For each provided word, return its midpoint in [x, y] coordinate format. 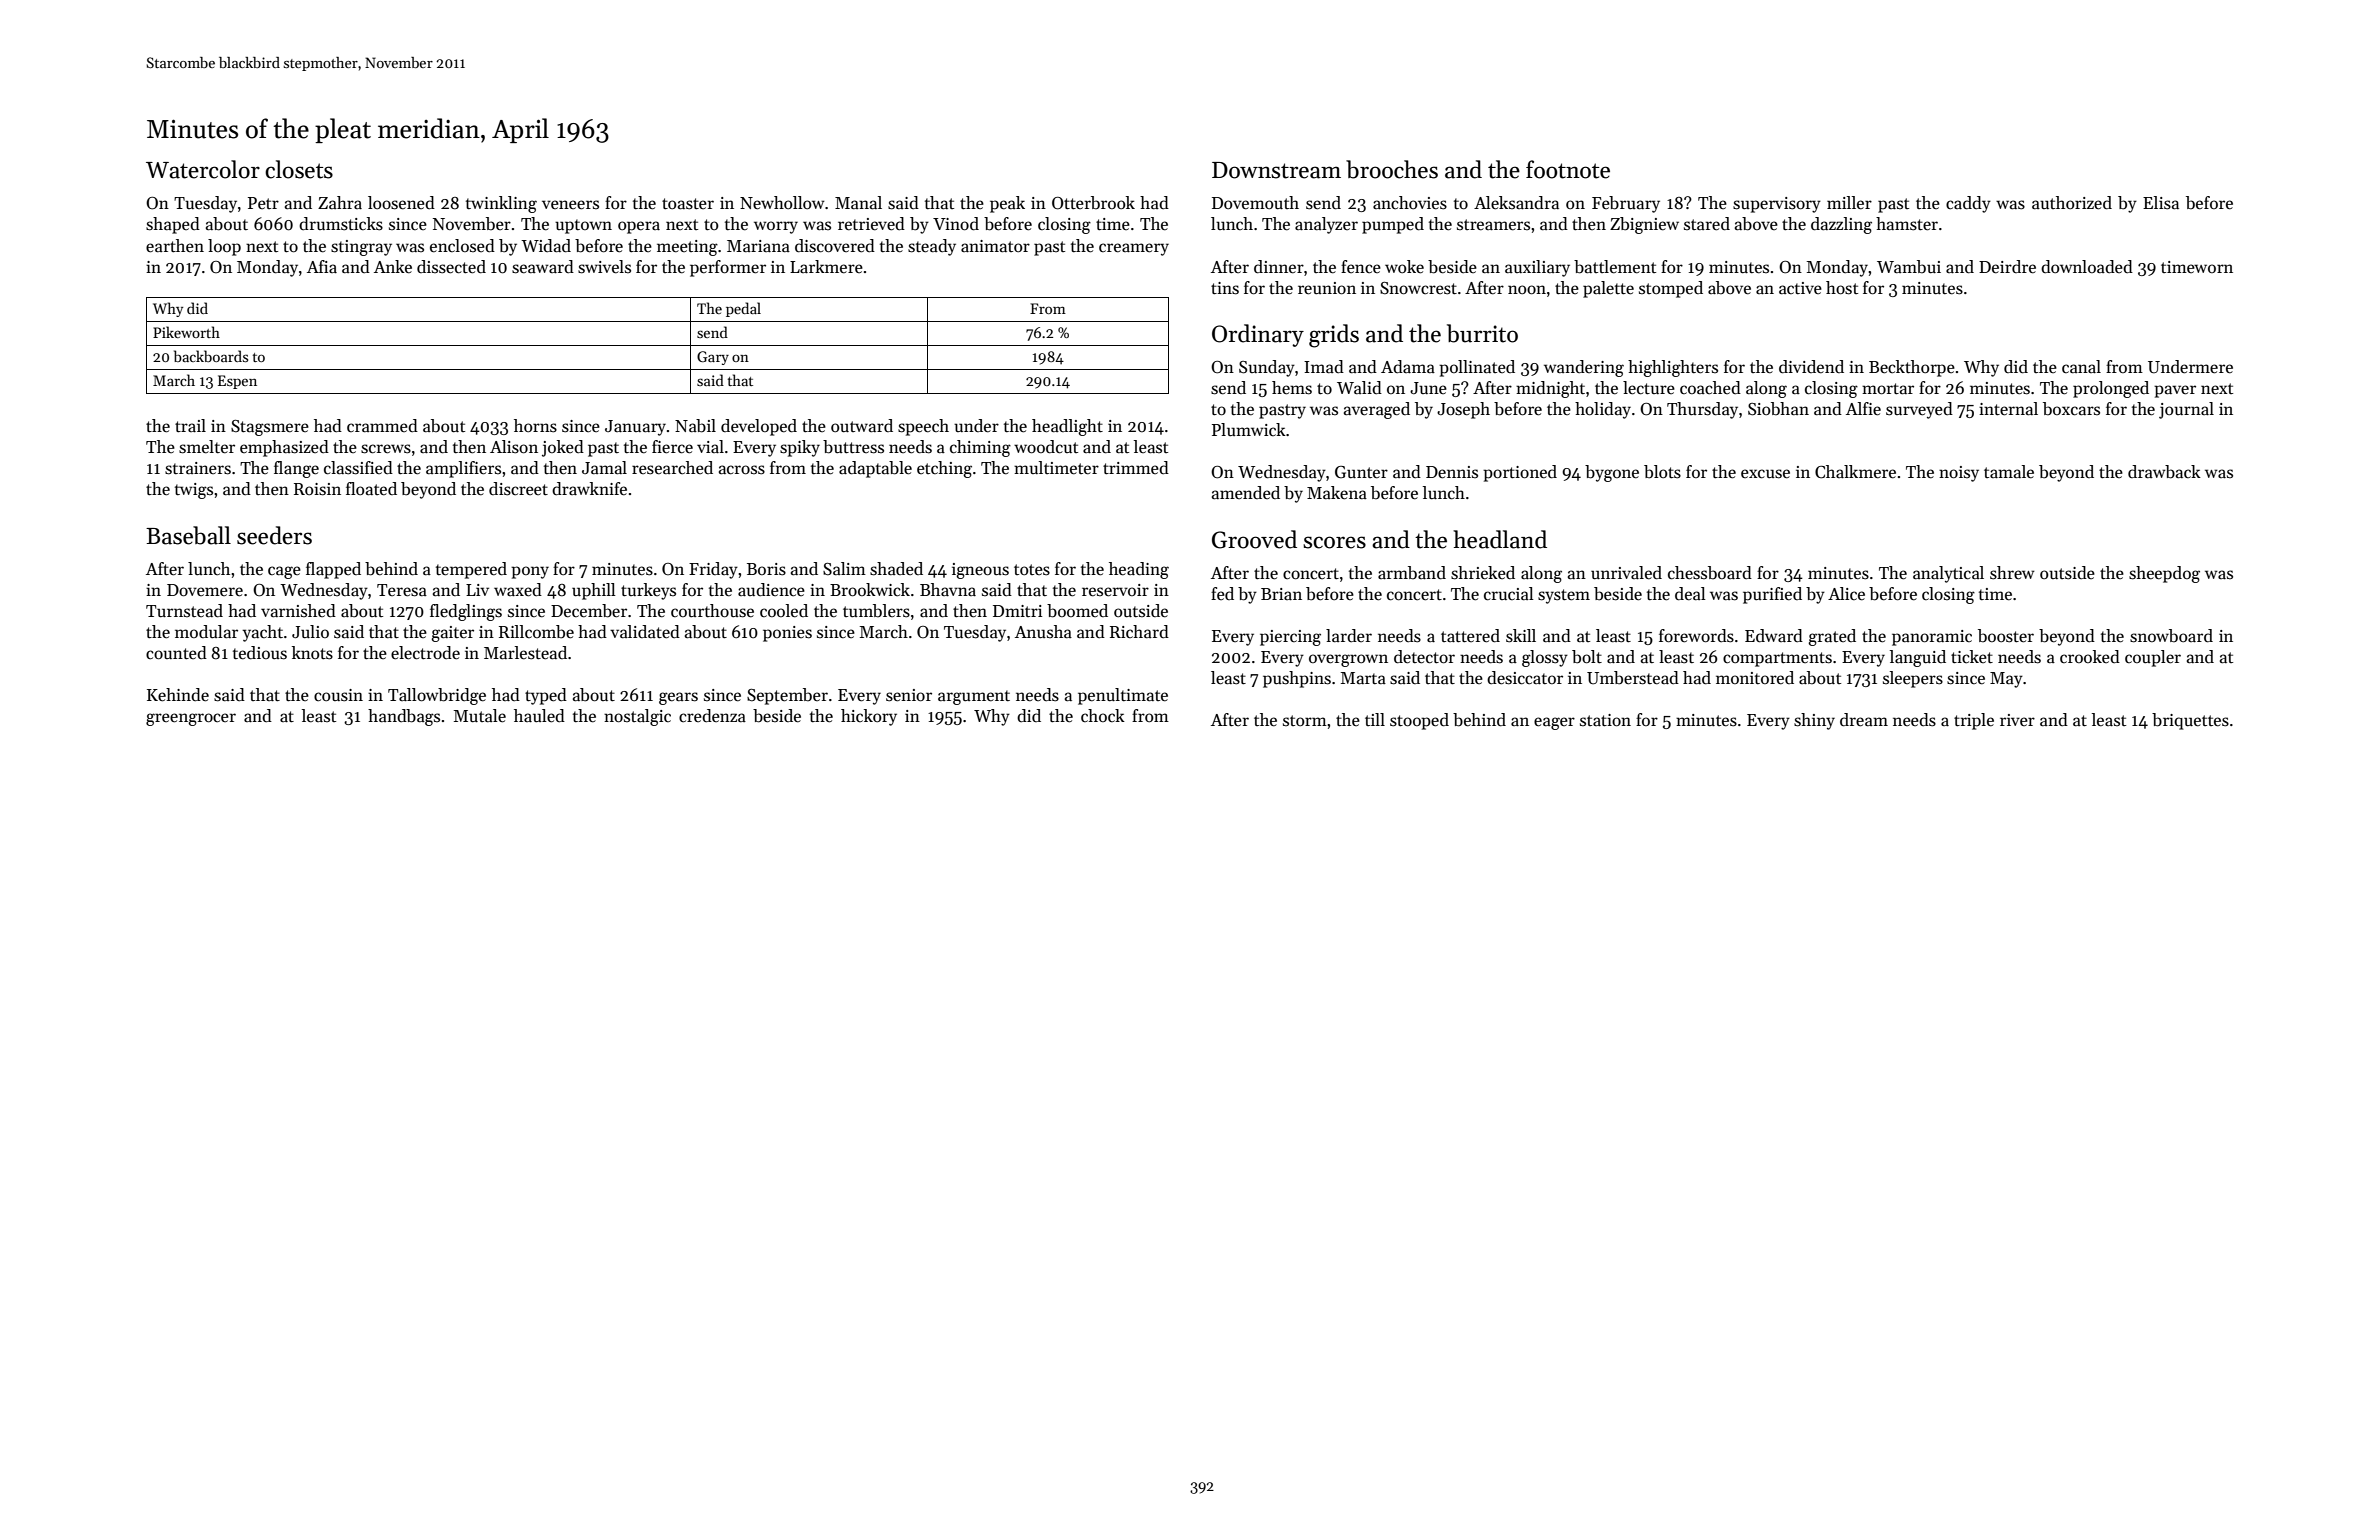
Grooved [1254, 539]
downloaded [2087, 267]
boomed [1077, 611]
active [1800, 288]
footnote [1568, 169]
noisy [1959, 474]
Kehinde [178, 695]
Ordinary [1258, 335]
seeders [274, 535]
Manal [858, 203]
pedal [743, 309]
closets [299, 169]
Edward [1774, 636]
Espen [237, 382]
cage [284, 572]
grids [1334, 336]
